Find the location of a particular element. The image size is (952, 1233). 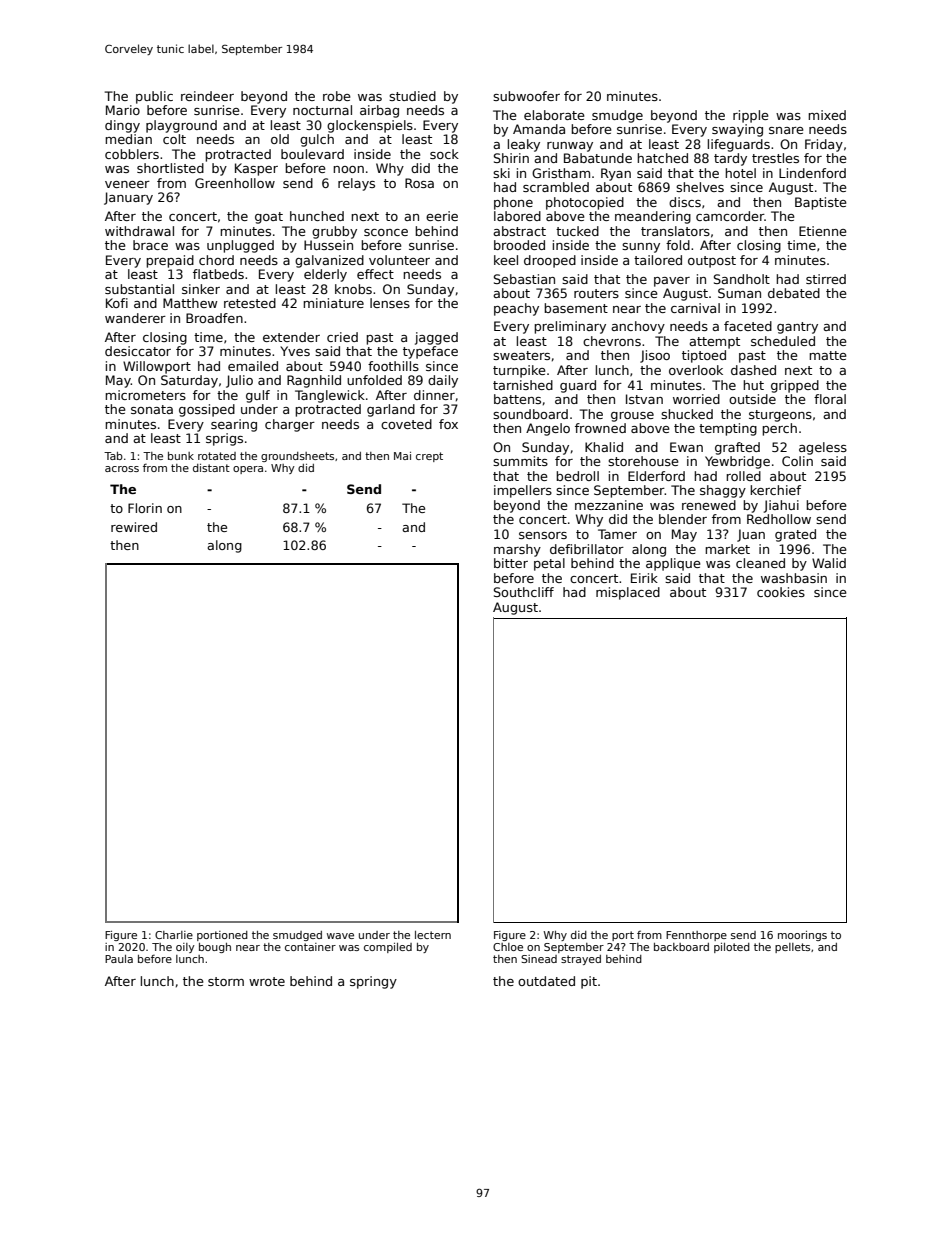

outdated is located at coordinates (546, 981).
